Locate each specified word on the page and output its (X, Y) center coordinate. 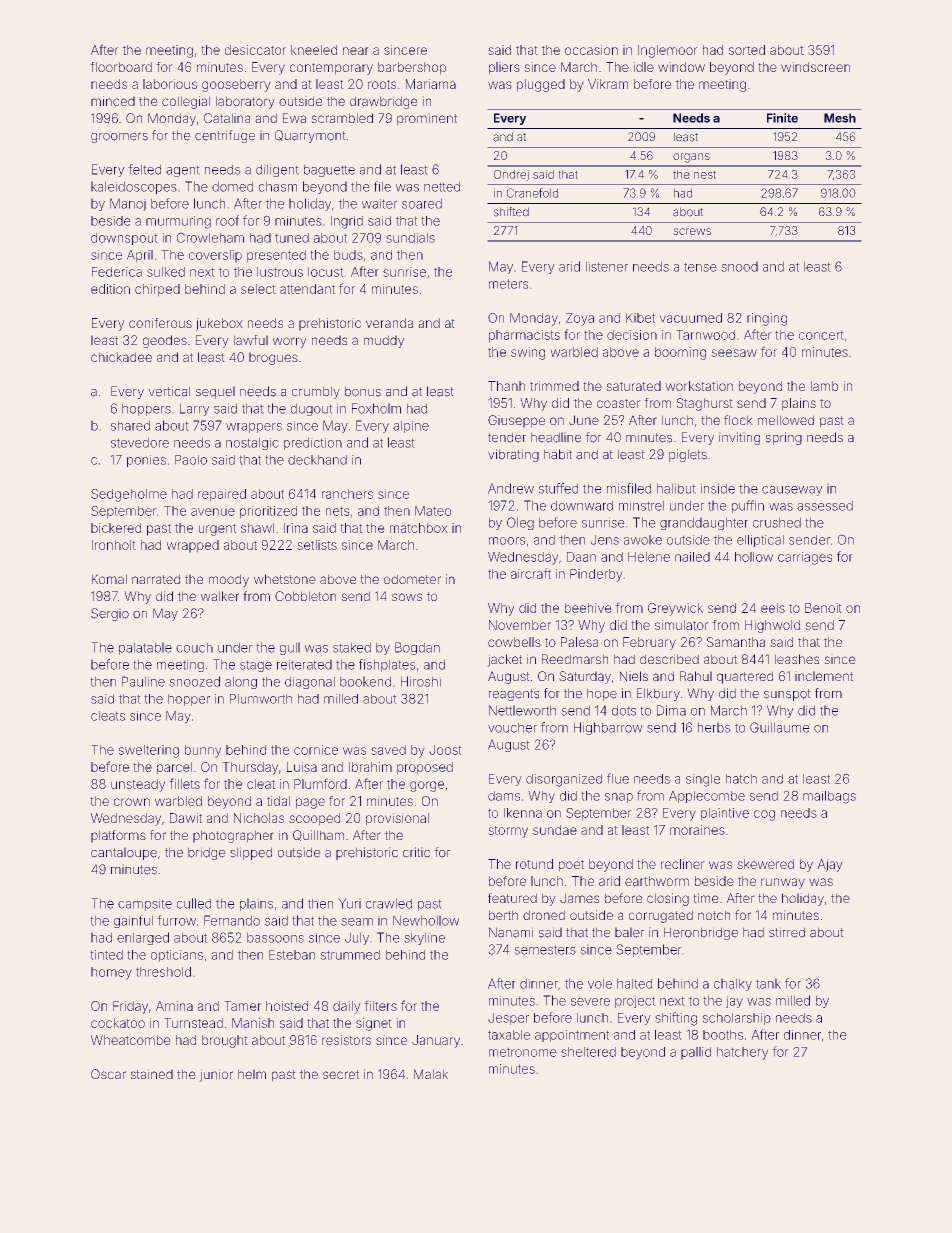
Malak (431, 1074)
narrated (156, 579)
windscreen (815, 67)
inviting (739, 438)
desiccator (255, 50)
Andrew (511, 488)
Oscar (108, 1074)
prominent (427, 119)
